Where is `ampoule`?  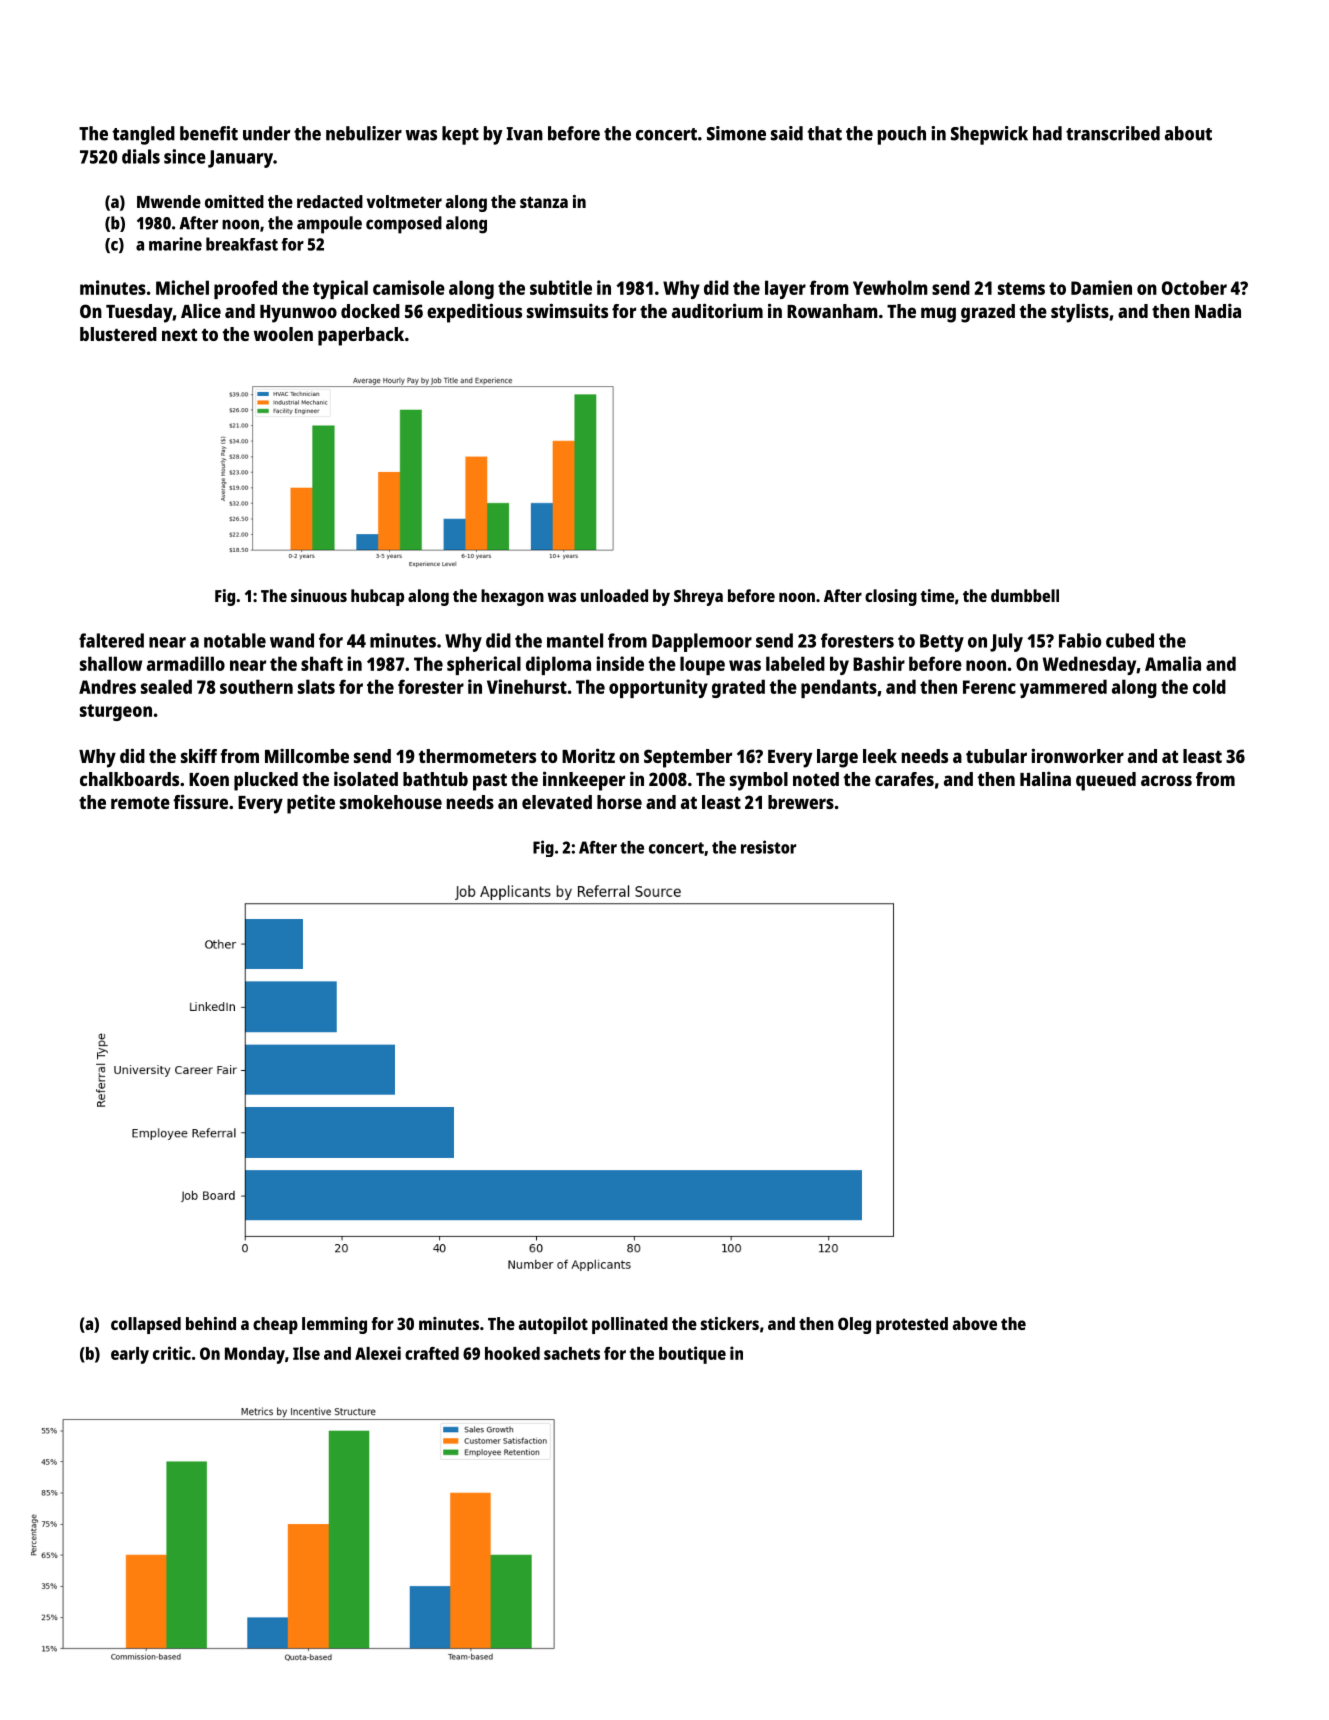 ampoule is located at coordinates (329, 225).
